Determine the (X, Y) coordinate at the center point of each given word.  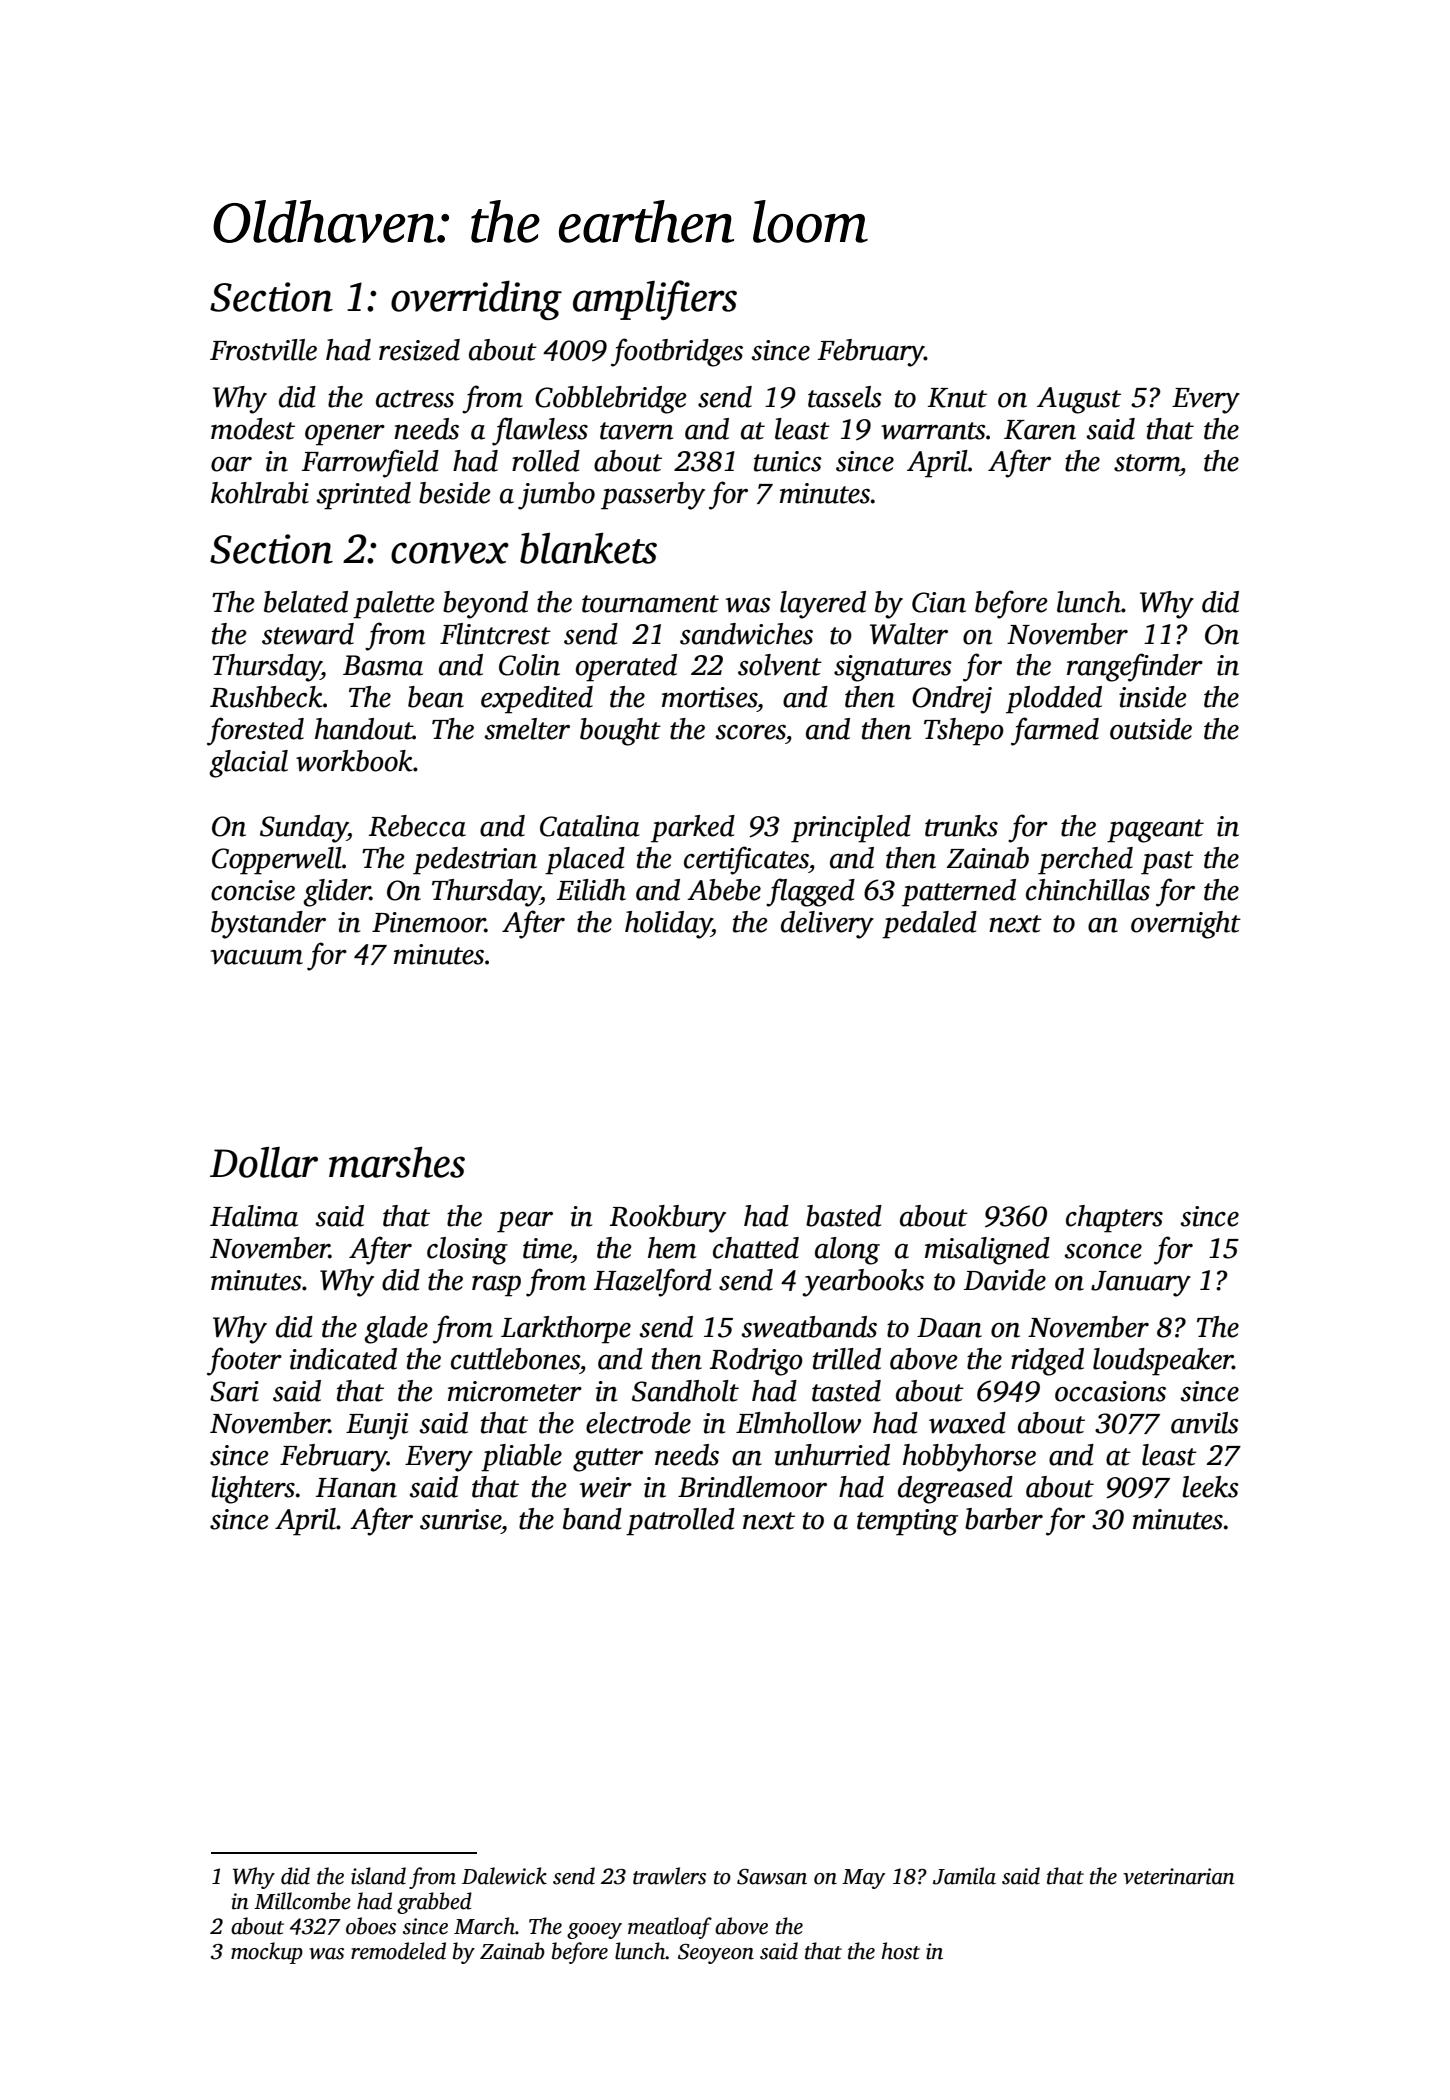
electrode (638, 1423)
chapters (1114, 1219)
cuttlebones (515, 1359)
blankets (588, 548)
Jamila (964, 1876)
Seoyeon (716, 1954)
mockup (267, 1953)
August (1079, 400)
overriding (476, 300)
